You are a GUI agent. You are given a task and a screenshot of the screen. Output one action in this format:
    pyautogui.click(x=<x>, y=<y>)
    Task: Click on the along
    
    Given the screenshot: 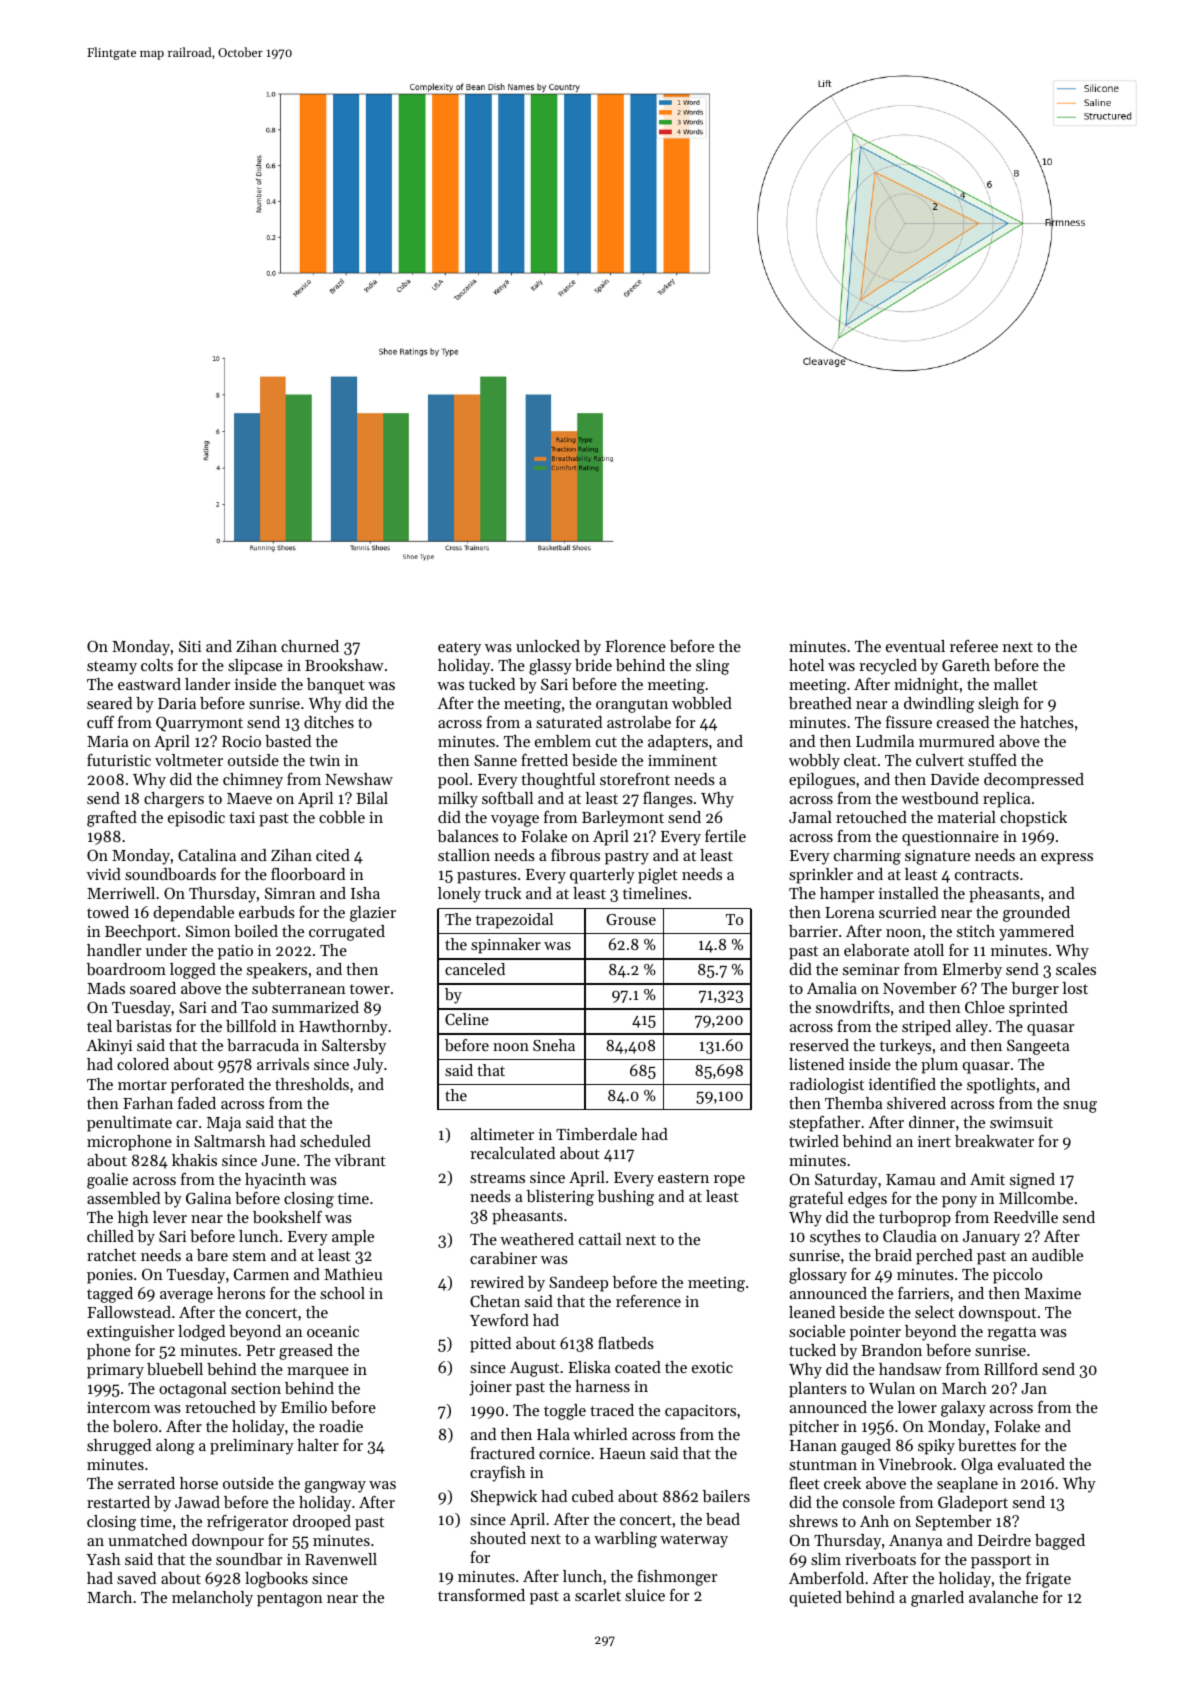 What is the action you would take?
    pyautogui.click(x=175, y=1447)
